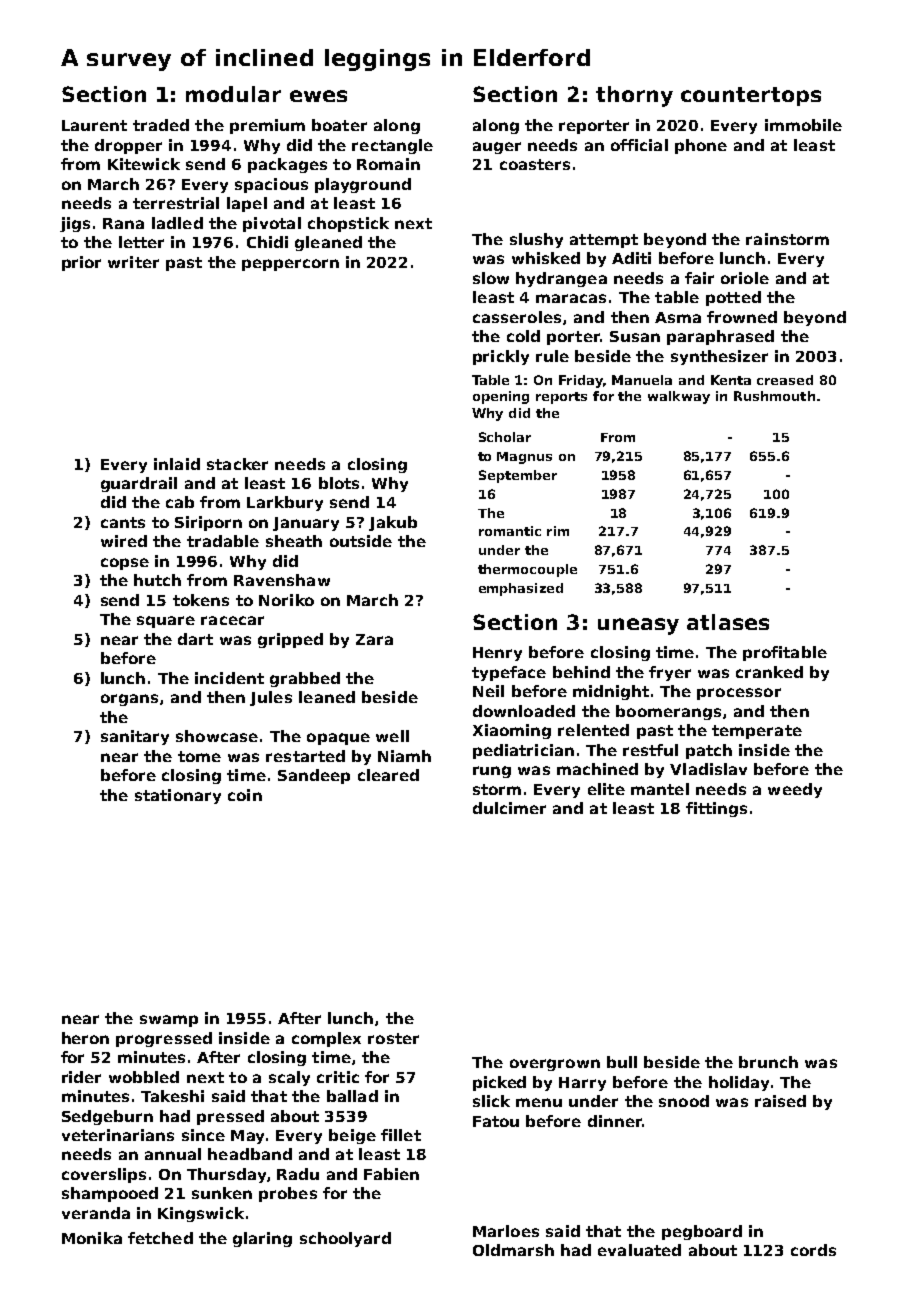  What do you see at coordinates (173, 1154) in the screenshot?
I see `annual` at bounding box center [173, 1154].
